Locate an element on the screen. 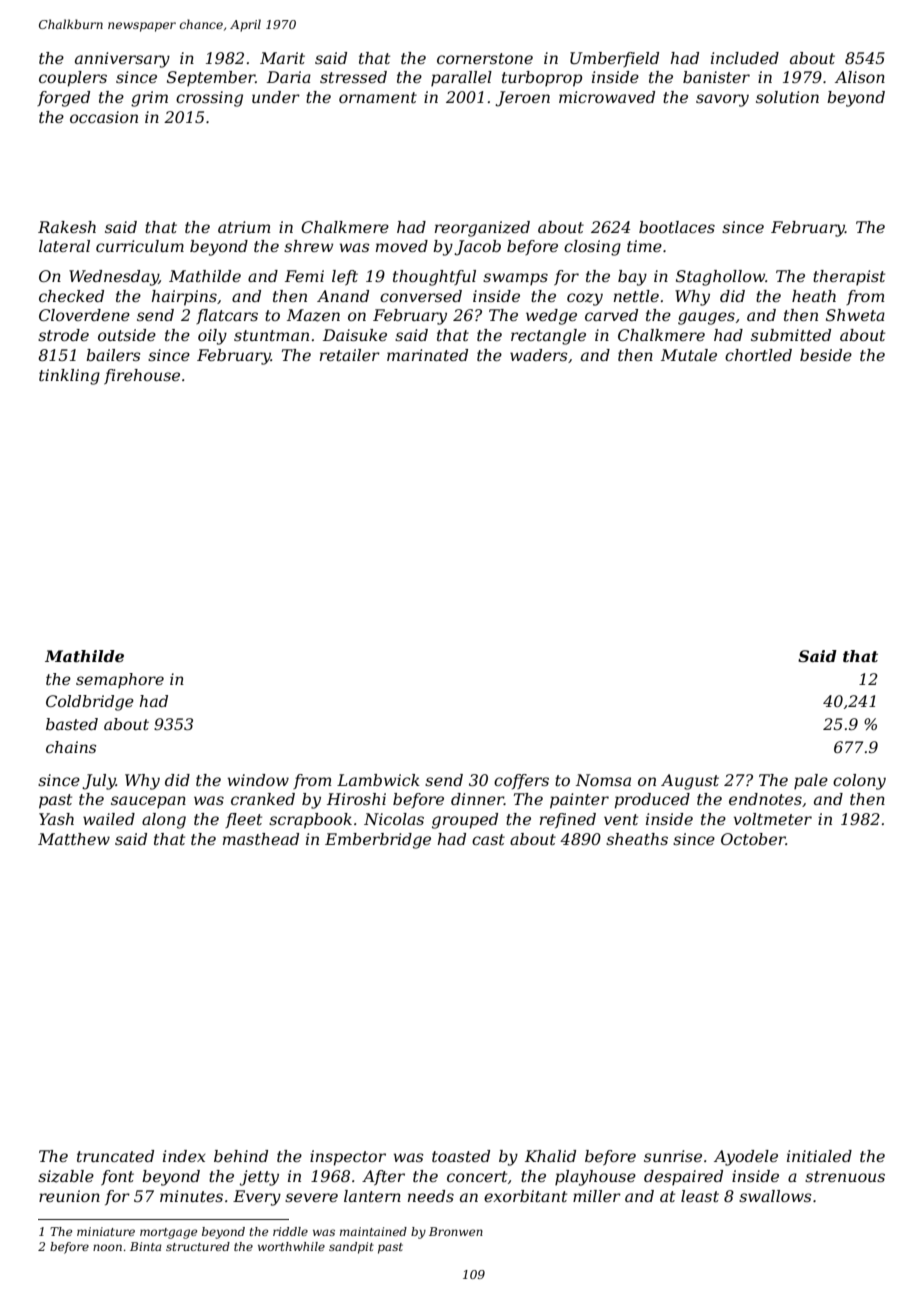 This screenshot has width=924, height=1308. cast is located at coordinates (488, 839).
